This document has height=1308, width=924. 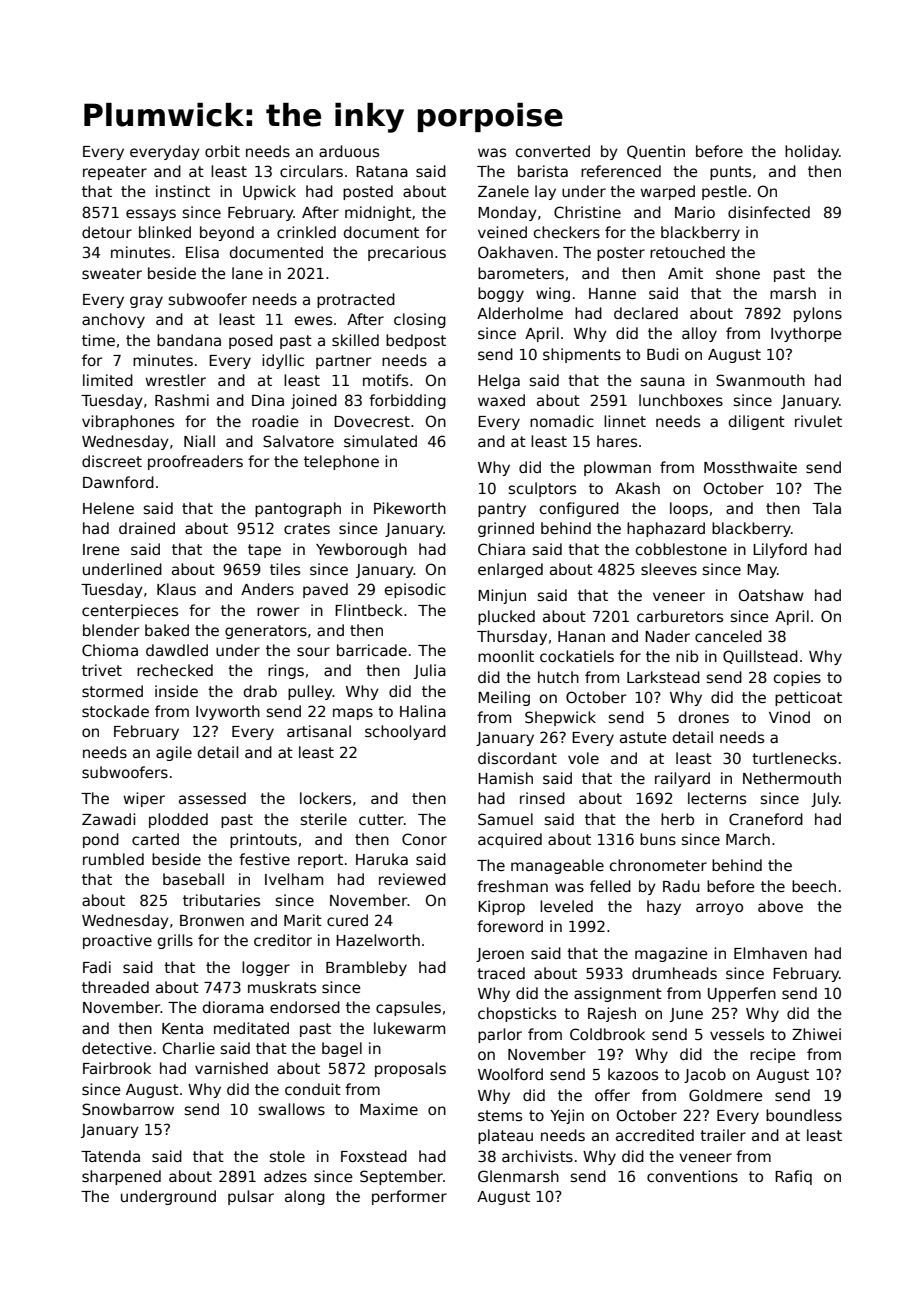 What do you see at coordinates (112, 461) in the document?
I see `discreet` at bounding box center [112, 461].
